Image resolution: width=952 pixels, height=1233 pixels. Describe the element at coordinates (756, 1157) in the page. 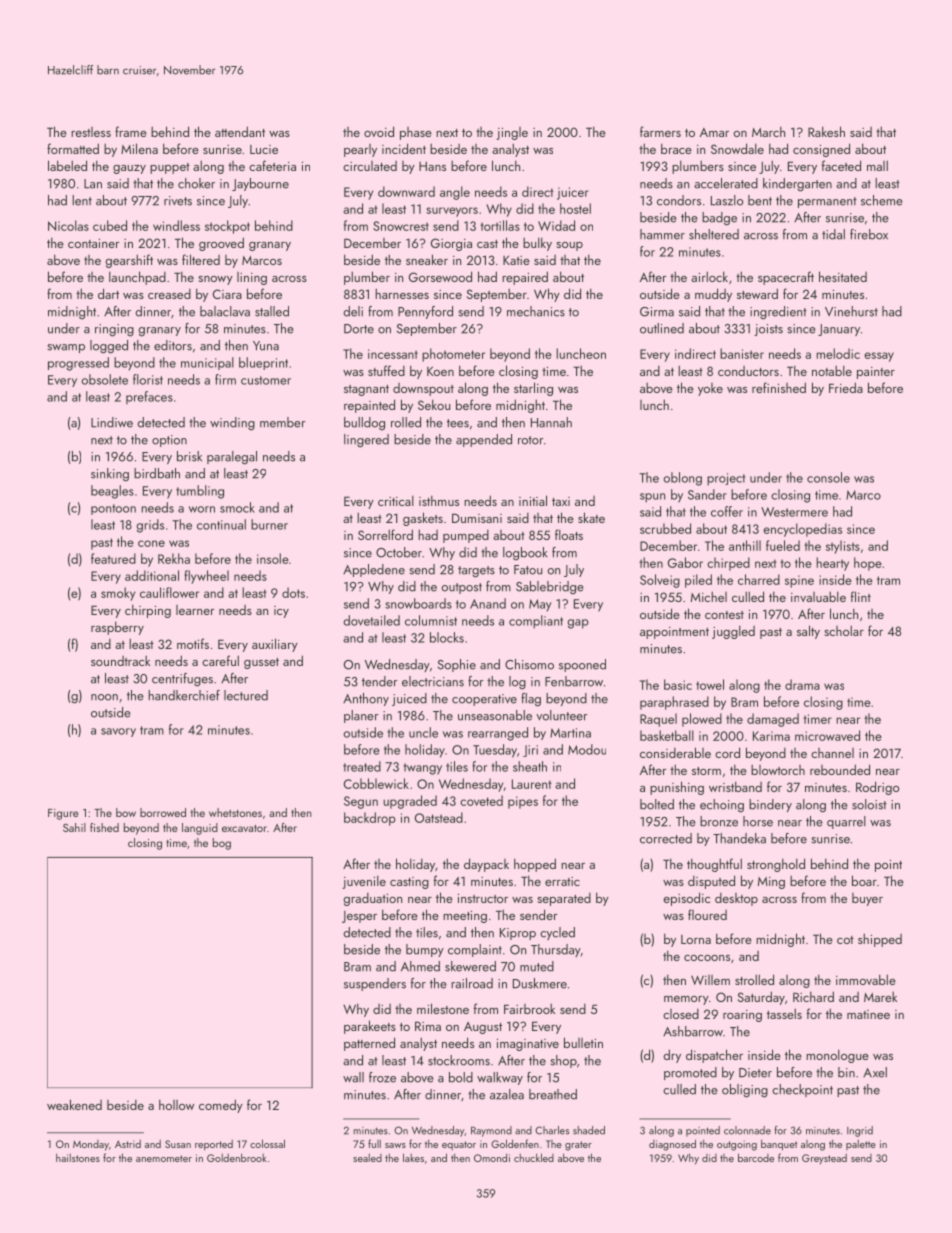

I see `barcode` at that location.
